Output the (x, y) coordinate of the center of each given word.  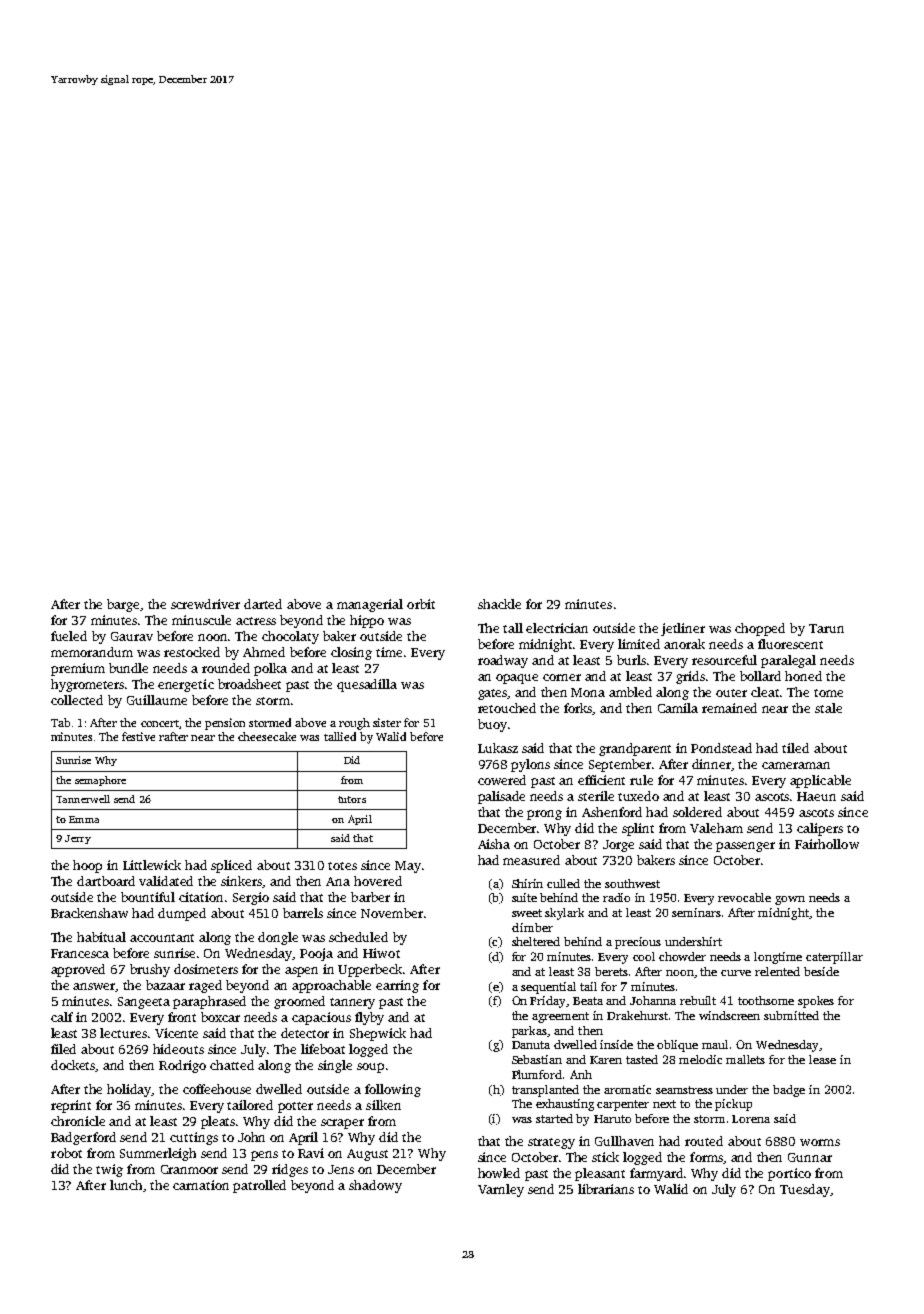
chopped (760, 629)
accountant (162, 938)
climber (532, 927)
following (393, 1090)
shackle (499, 604)
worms (820, 1142)
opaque (517, 679)
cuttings (194, 1138)
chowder (682, 956)
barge (124, 605)
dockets (73, 1066)
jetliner (683, 629)
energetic (186, 685)
